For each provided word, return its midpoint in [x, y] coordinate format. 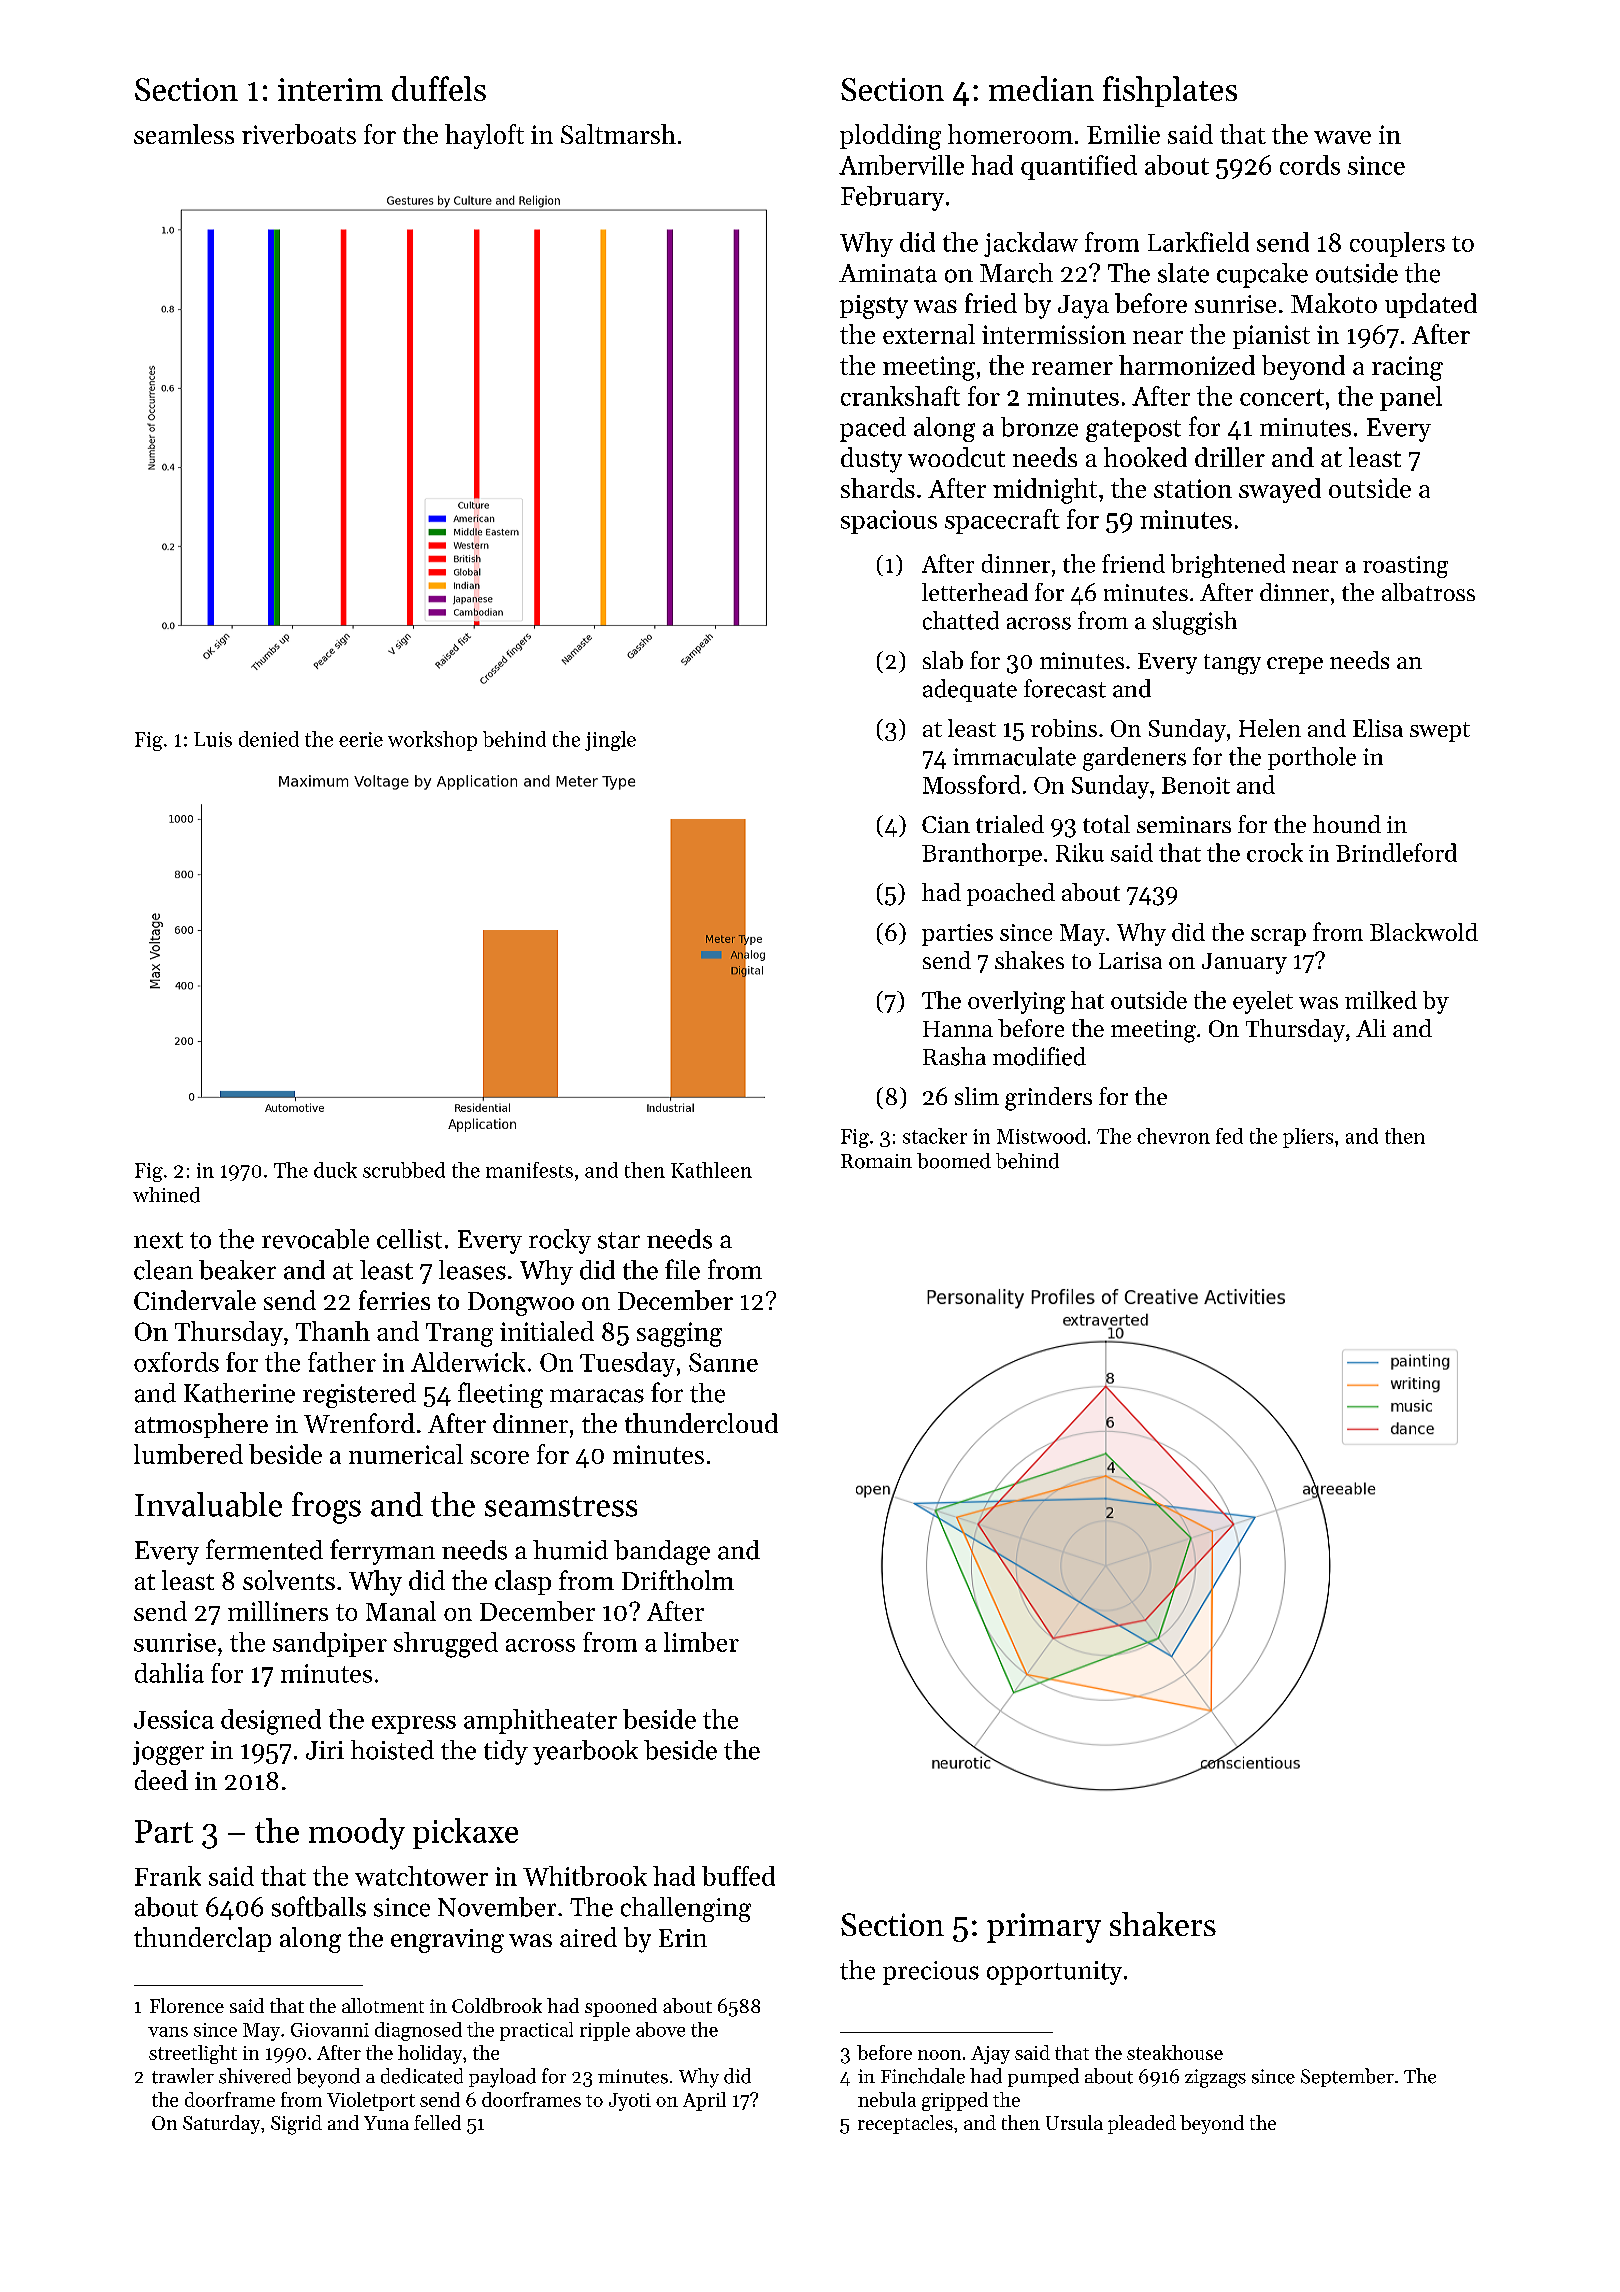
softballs [319, 1906]
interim [330, 89]
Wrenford [359, 1423]
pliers [1308, 1138]
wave [1342, 137]
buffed [738, 1876]
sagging [679, 1334]
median [1041, 88]
